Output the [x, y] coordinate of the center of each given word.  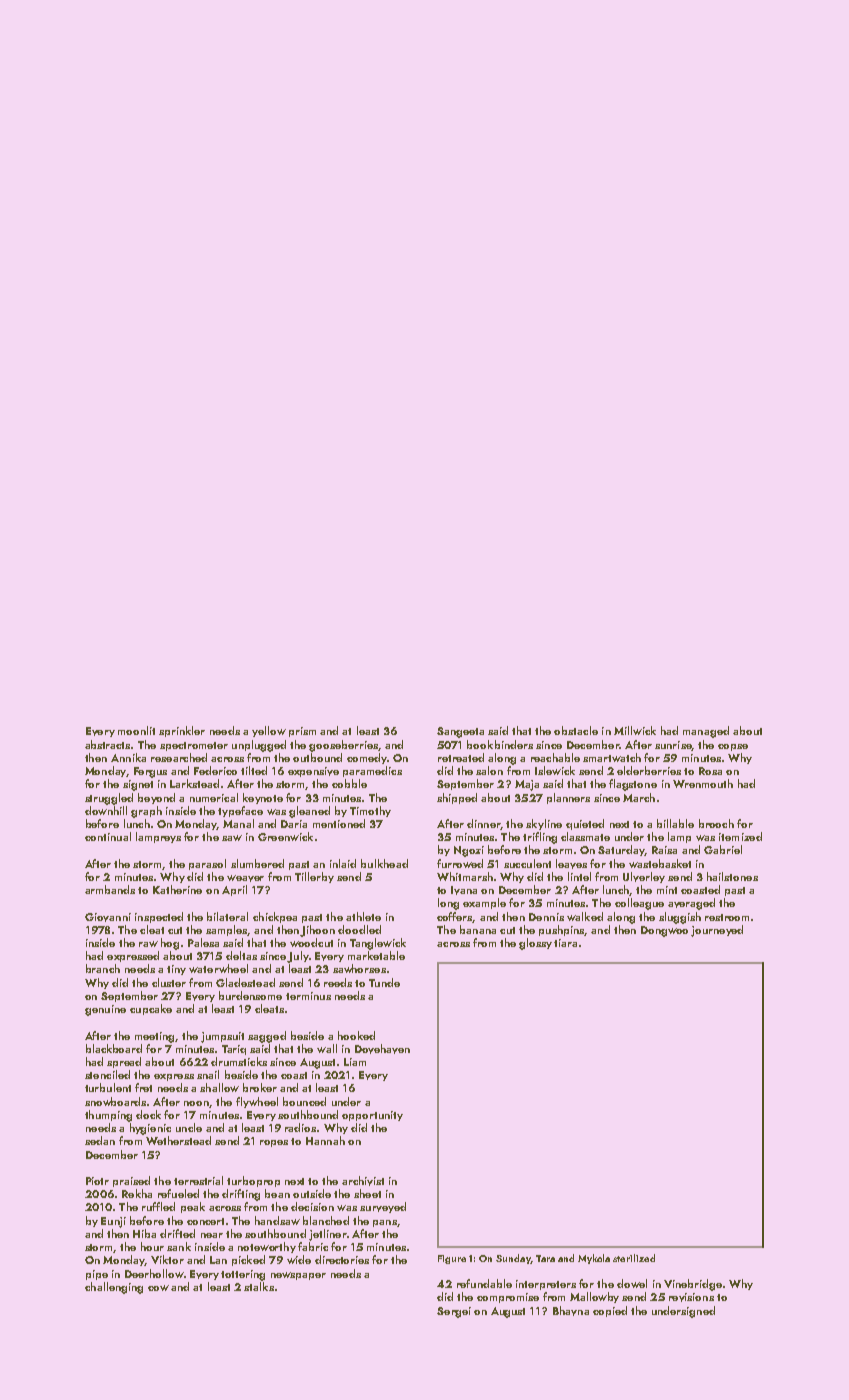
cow [158, 1288]
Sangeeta [460, 732]
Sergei [454, 1312]
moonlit [136, 730]
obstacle [576, 730]
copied [610, 1311]
